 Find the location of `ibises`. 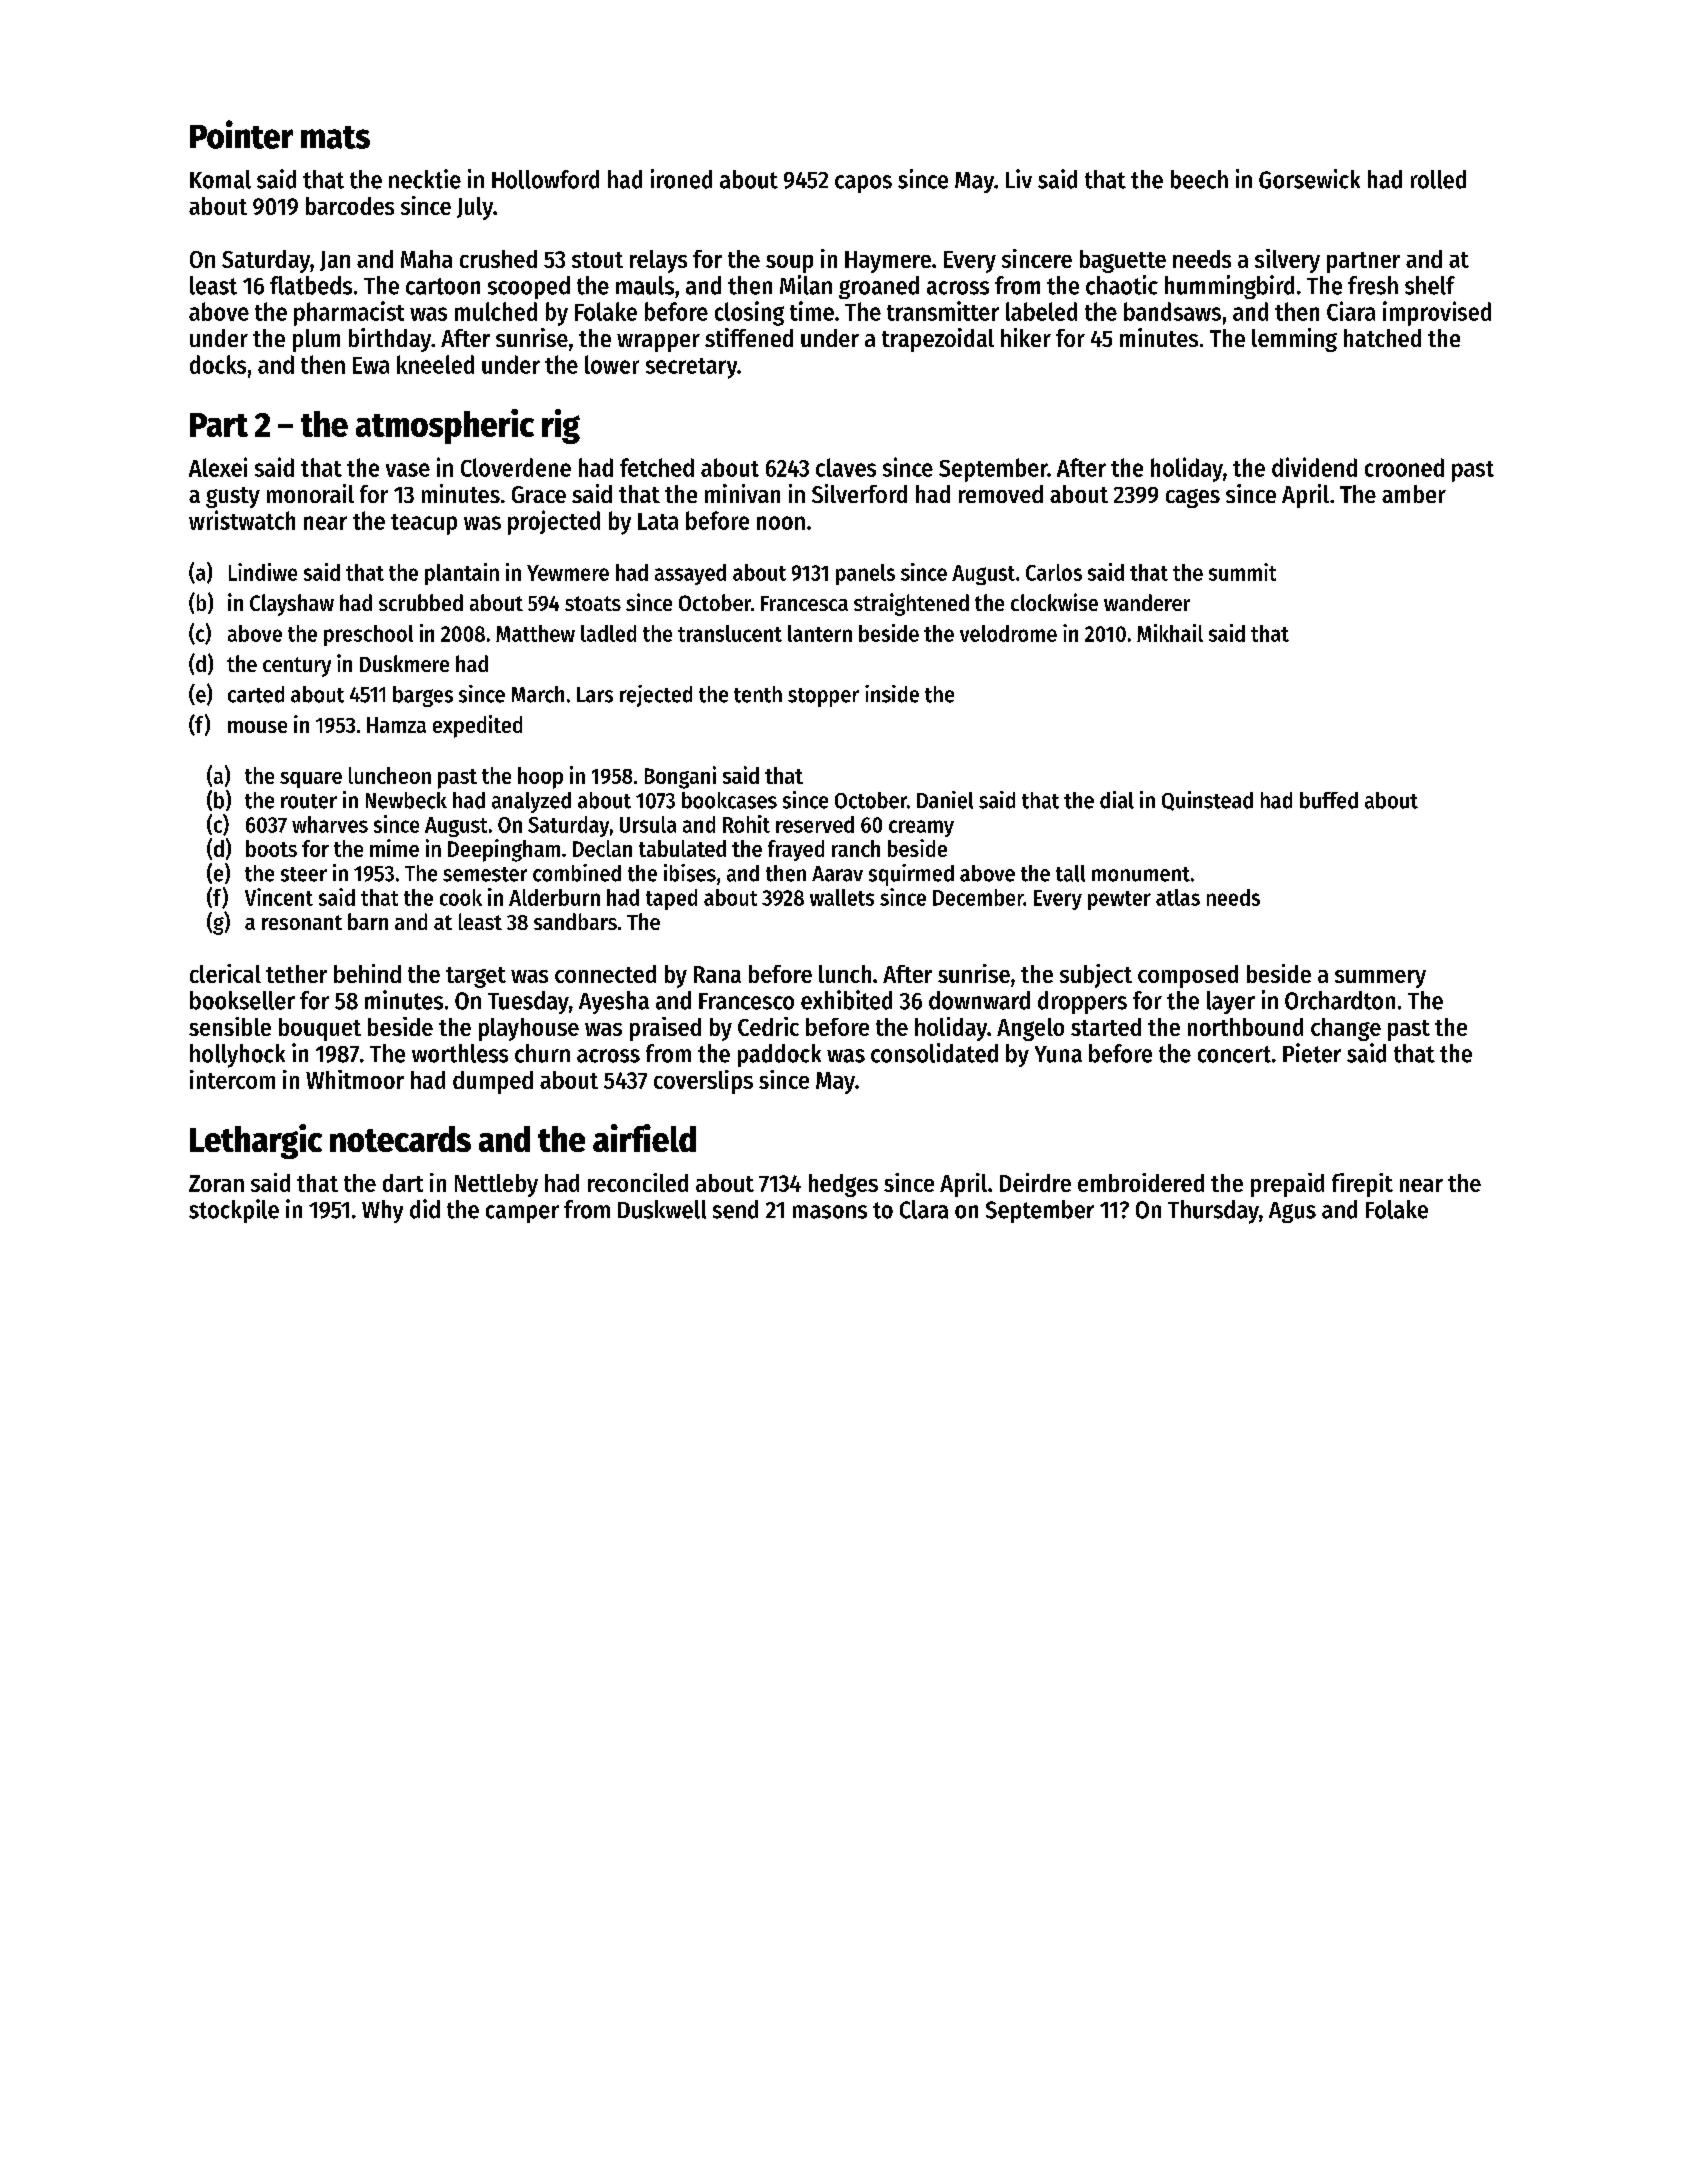

ibises is located at coordinates (690, 873).
